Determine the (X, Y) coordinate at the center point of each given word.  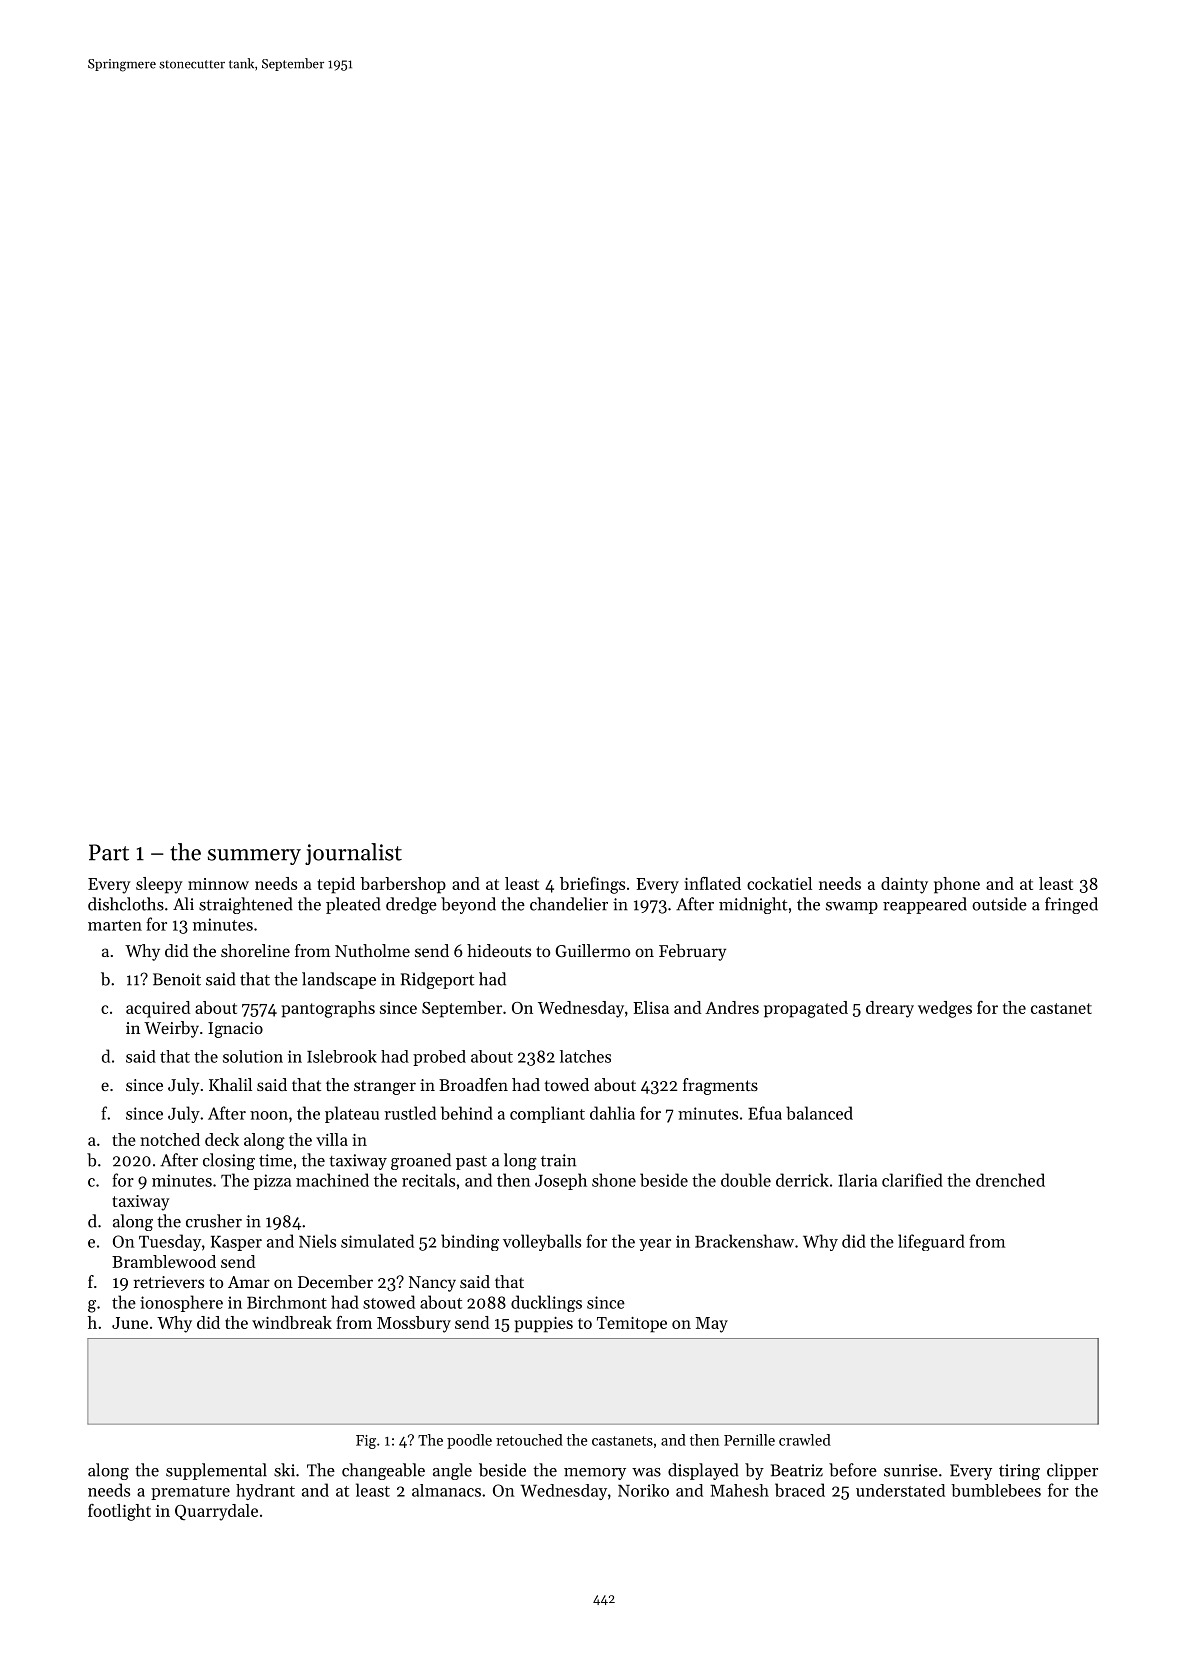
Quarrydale (216, 1512)
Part (109, 852)
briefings (592, 885)
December (335, 1281)
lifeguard (931, 1242)
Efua (765, 1113)
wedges (945, 1009)
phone (957, 885)
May (712, 1325)
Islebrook (342, 1056)
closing (229, 1161)
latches (585, 1056)
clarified (912, 1180)
